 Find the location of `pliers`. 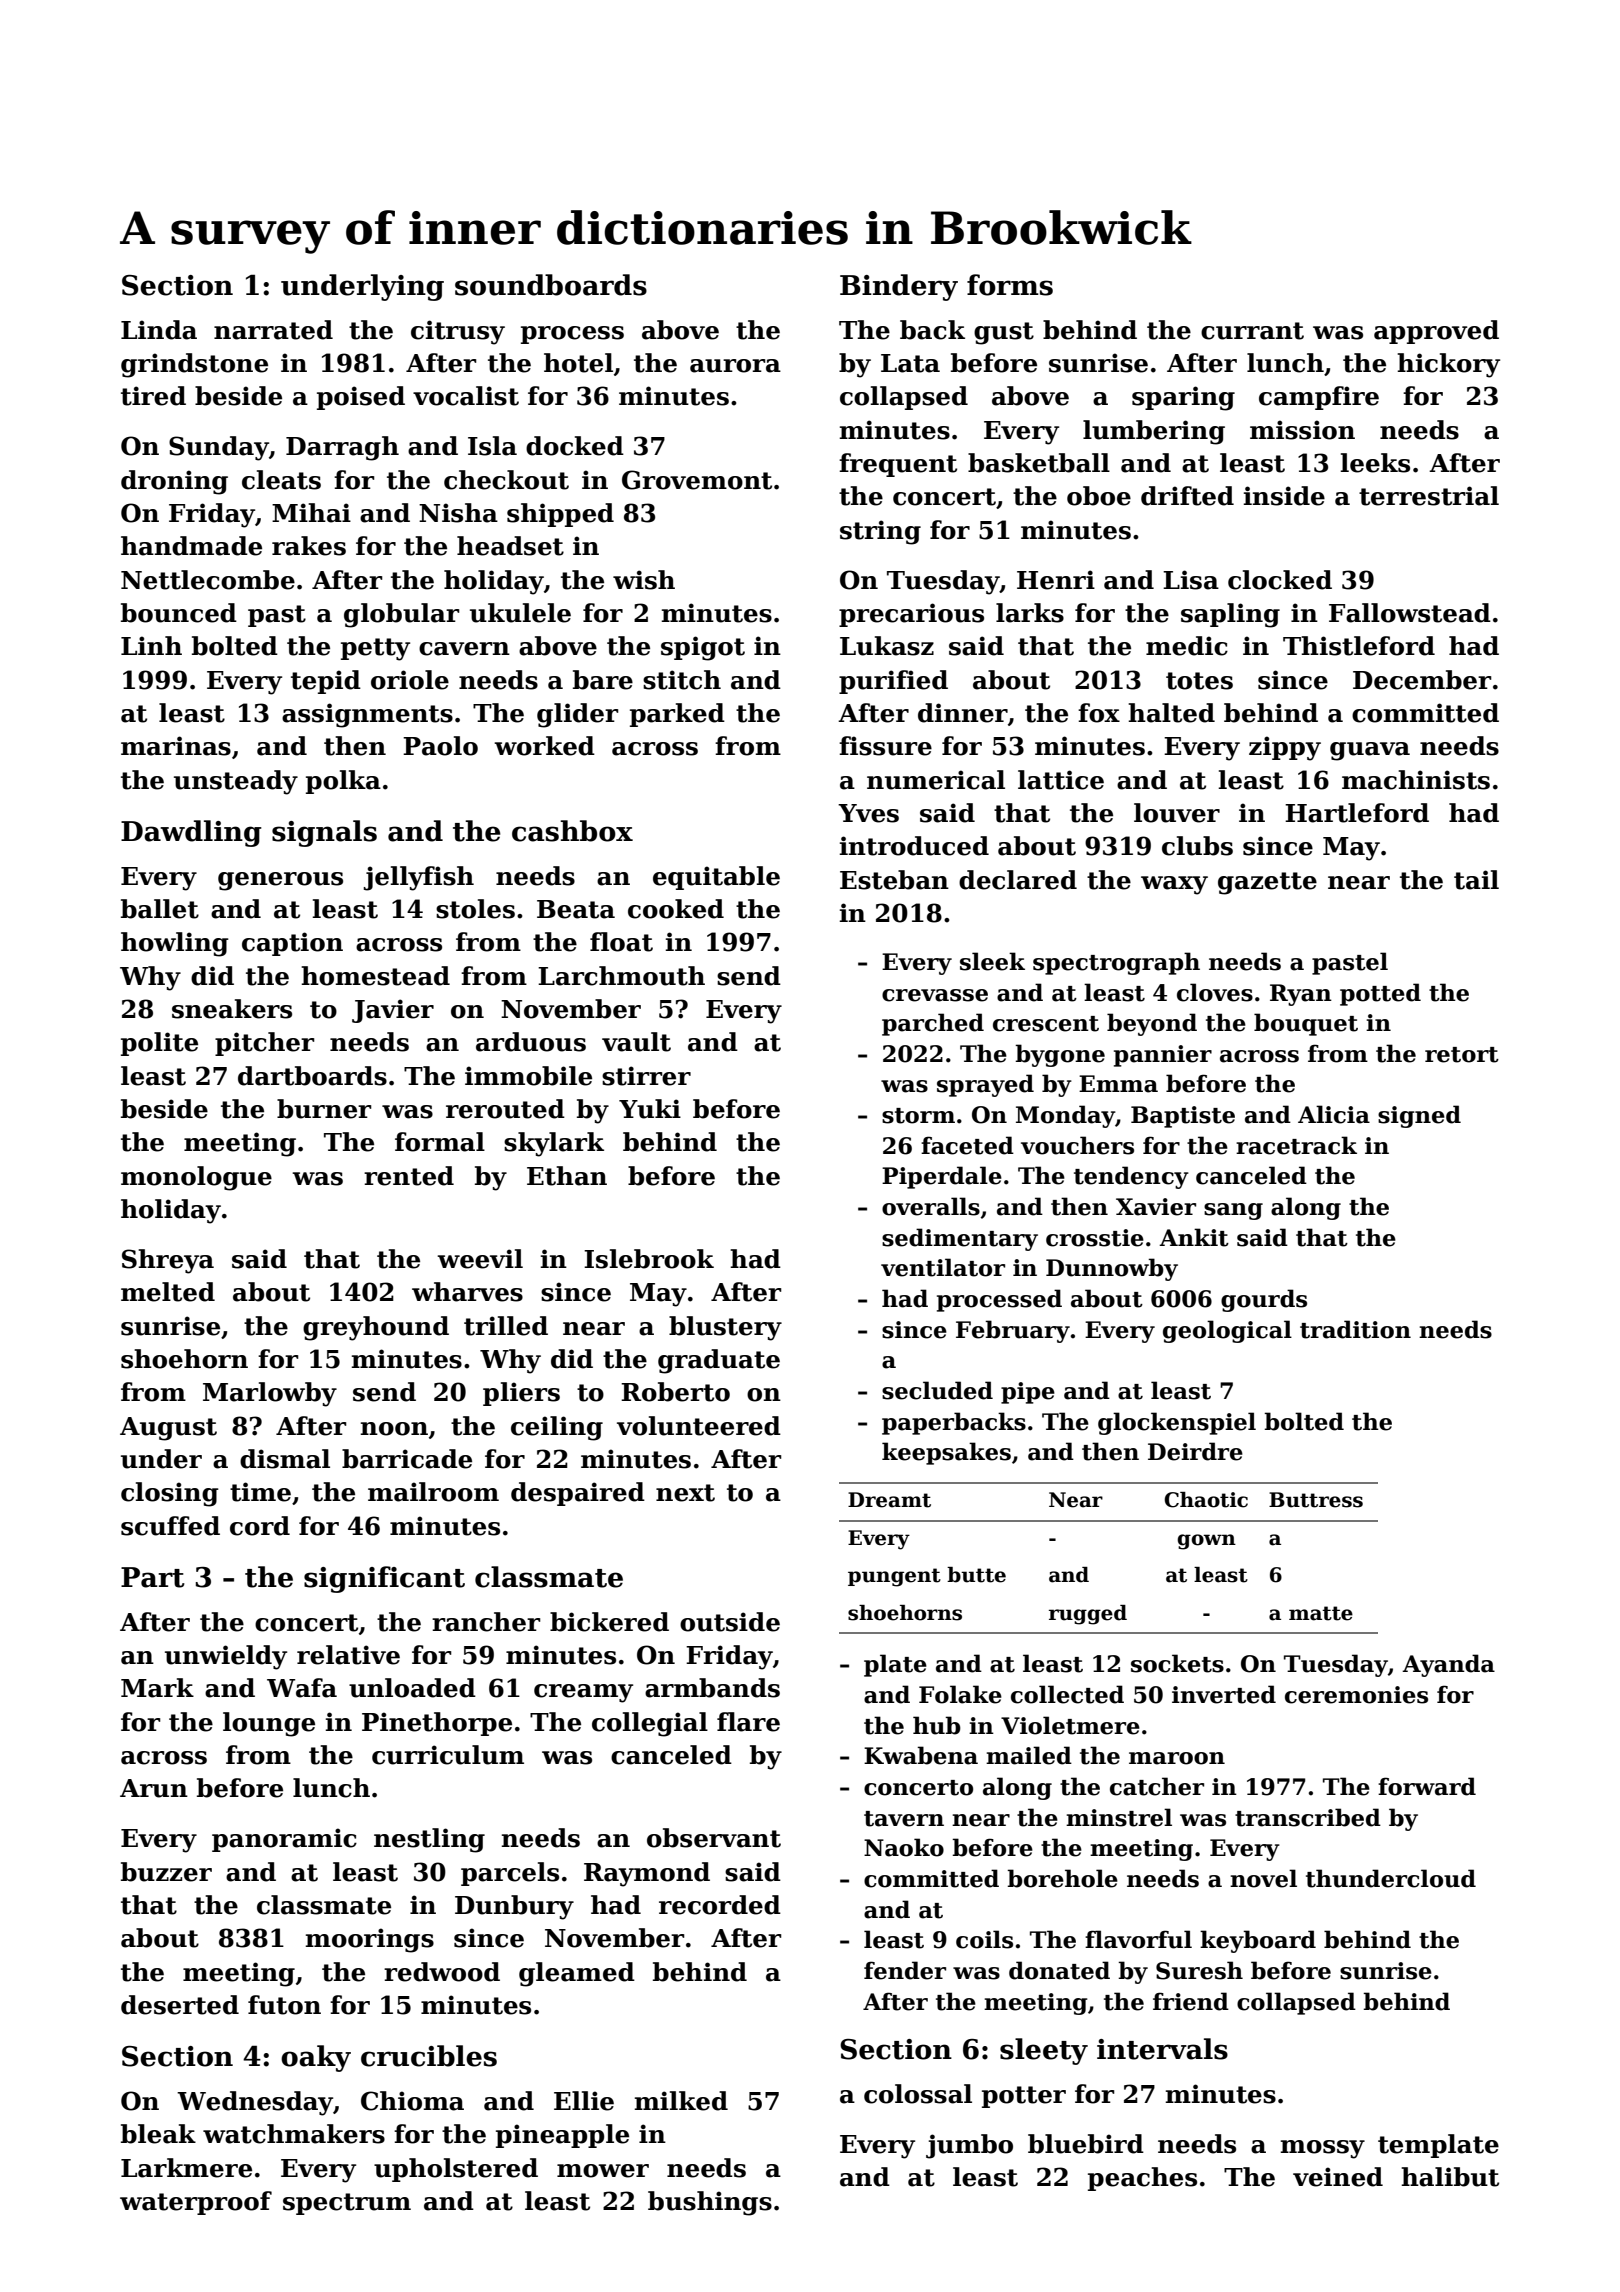

pliers is located at coordinates (521, 1394).
